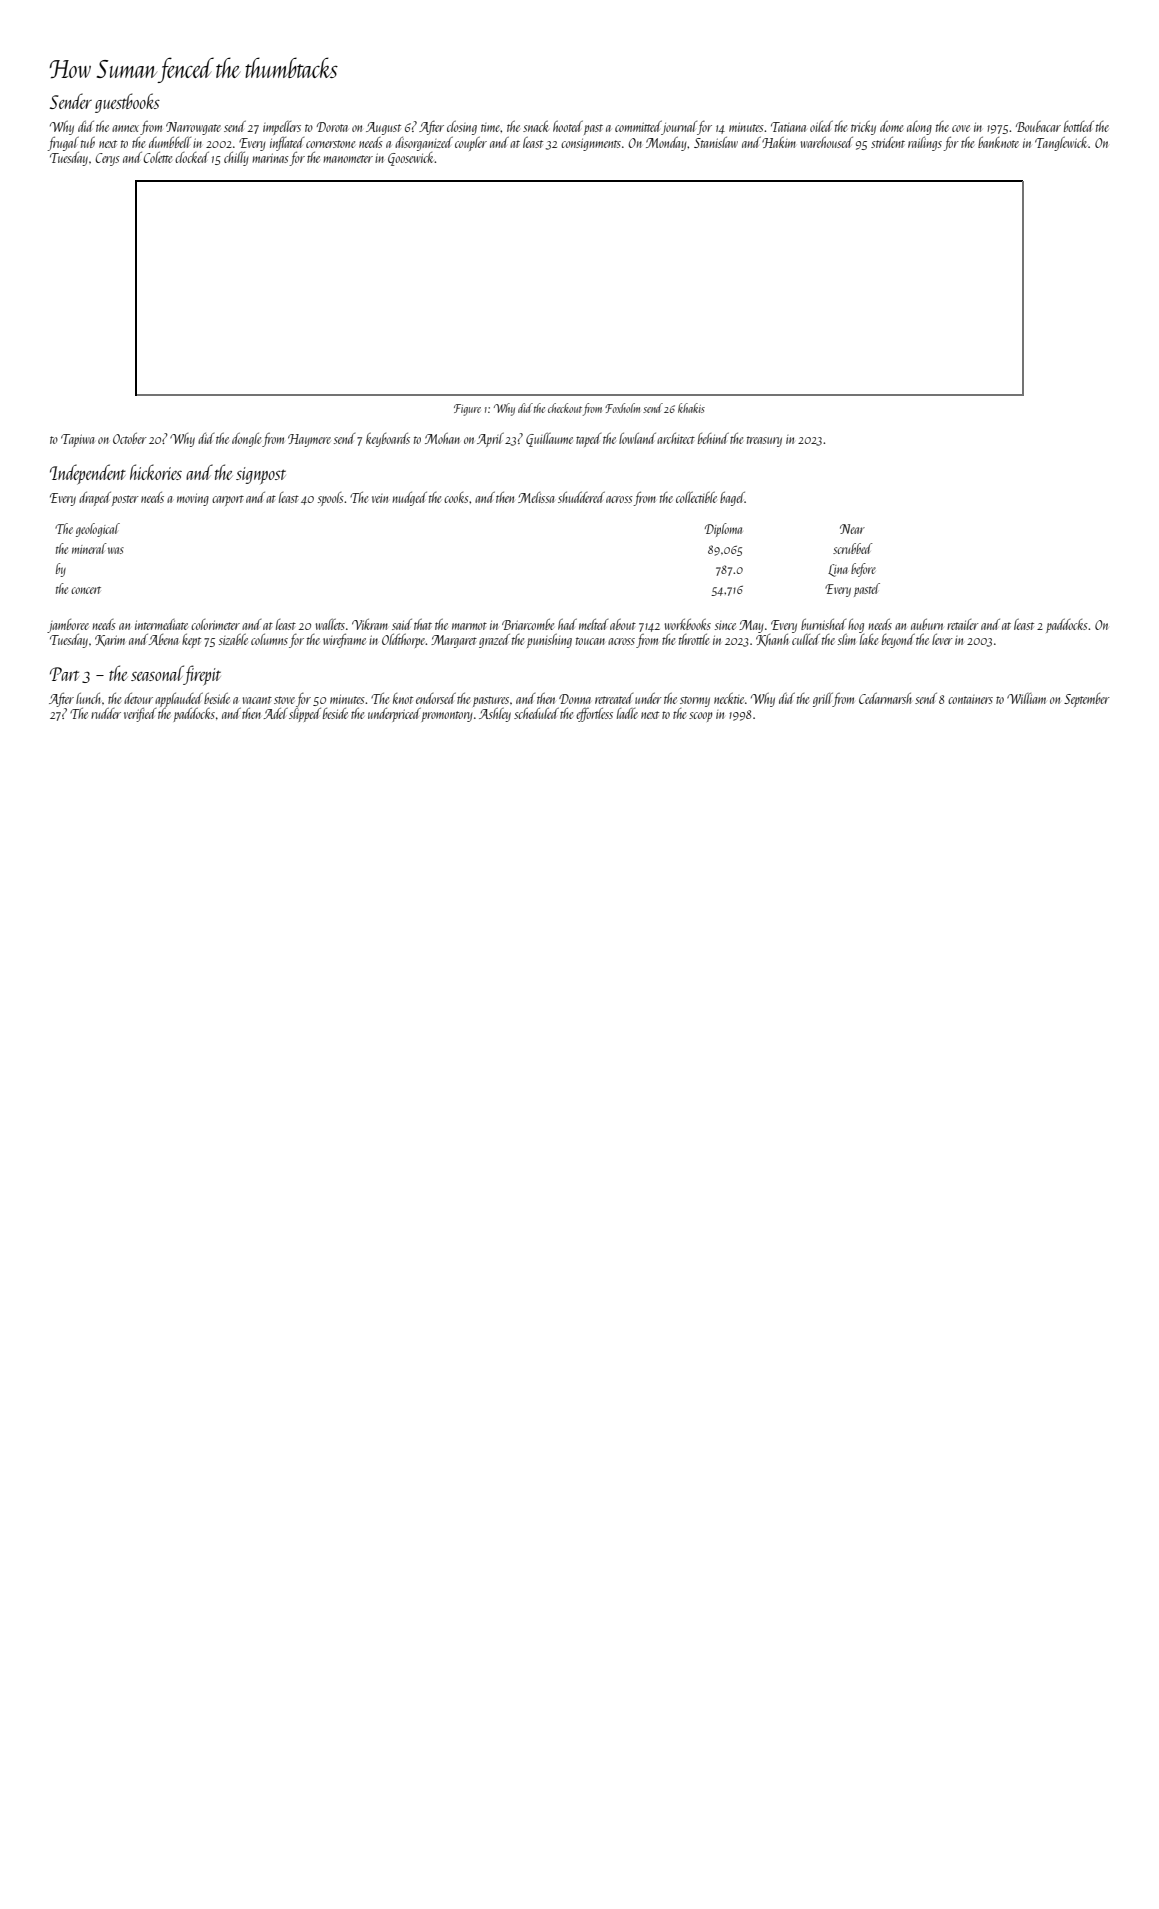 The width and height of the screenshot is (1159, 1909). What do you see at coordinates (891, 126) in the screenshot?
I see `dome` at bounding box center [891, 126].
